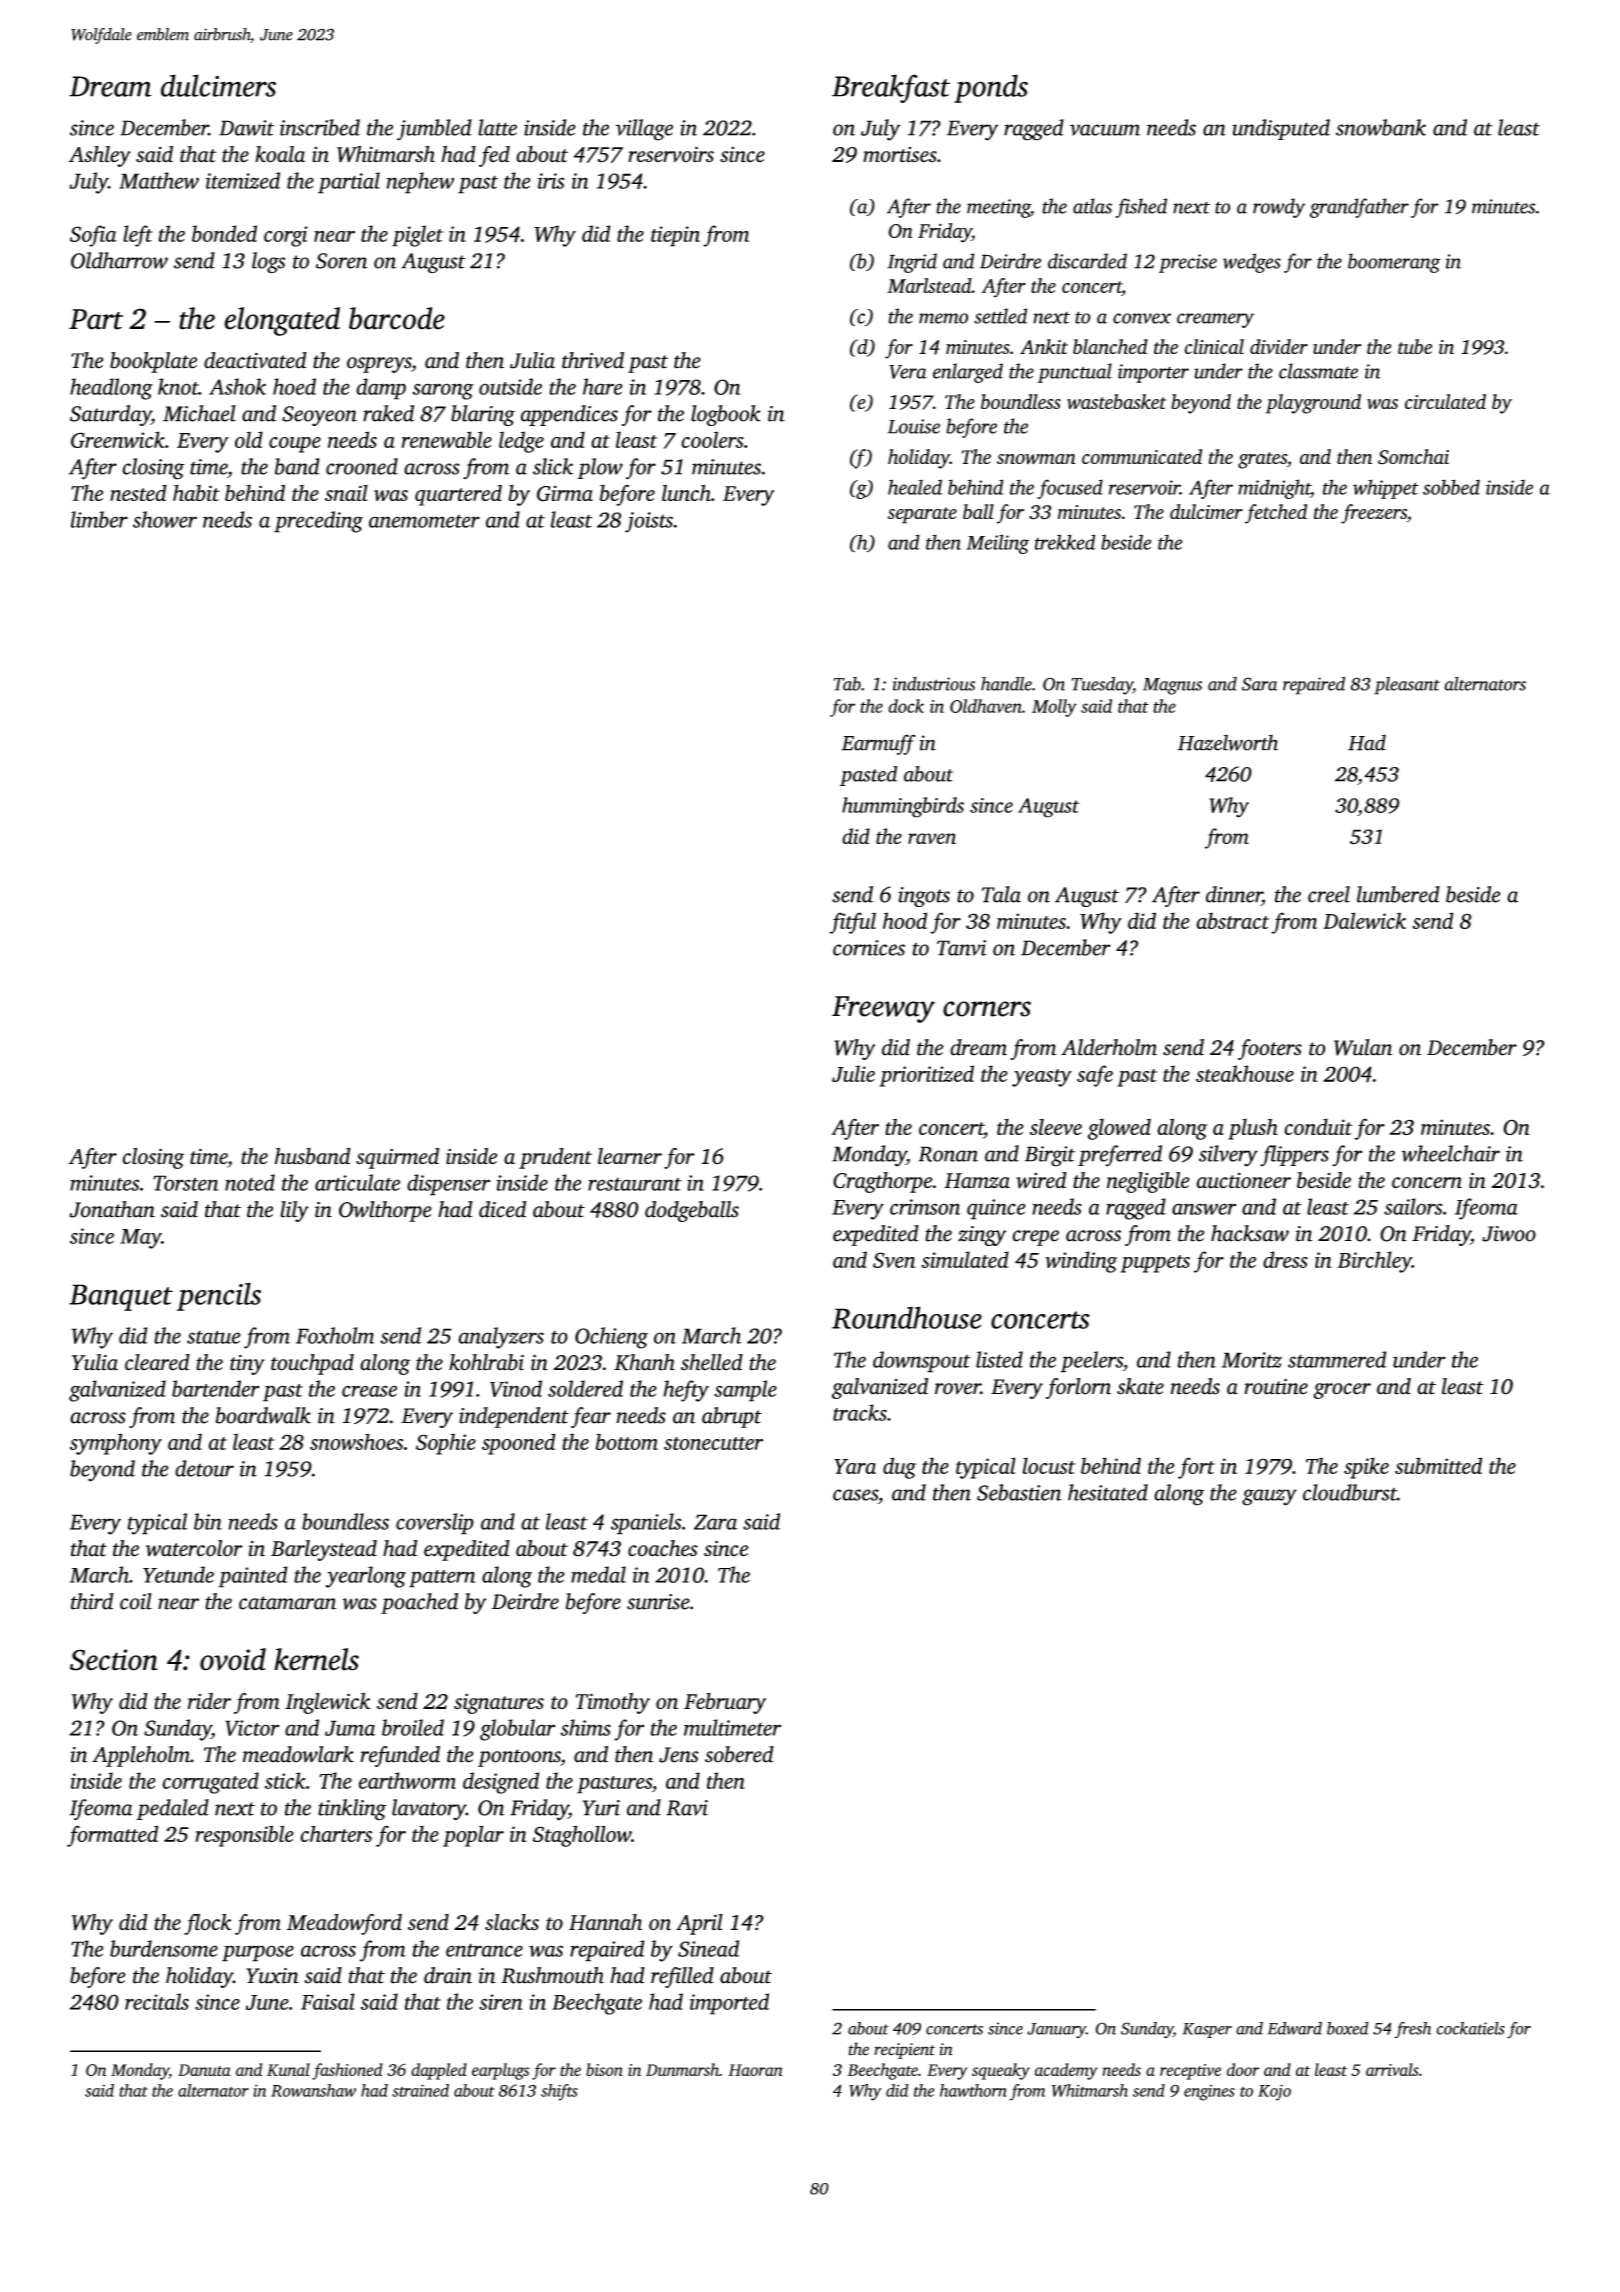  Describe the element at coordinates (1042, 1078) in the image. I see `yeasty` at that location.
